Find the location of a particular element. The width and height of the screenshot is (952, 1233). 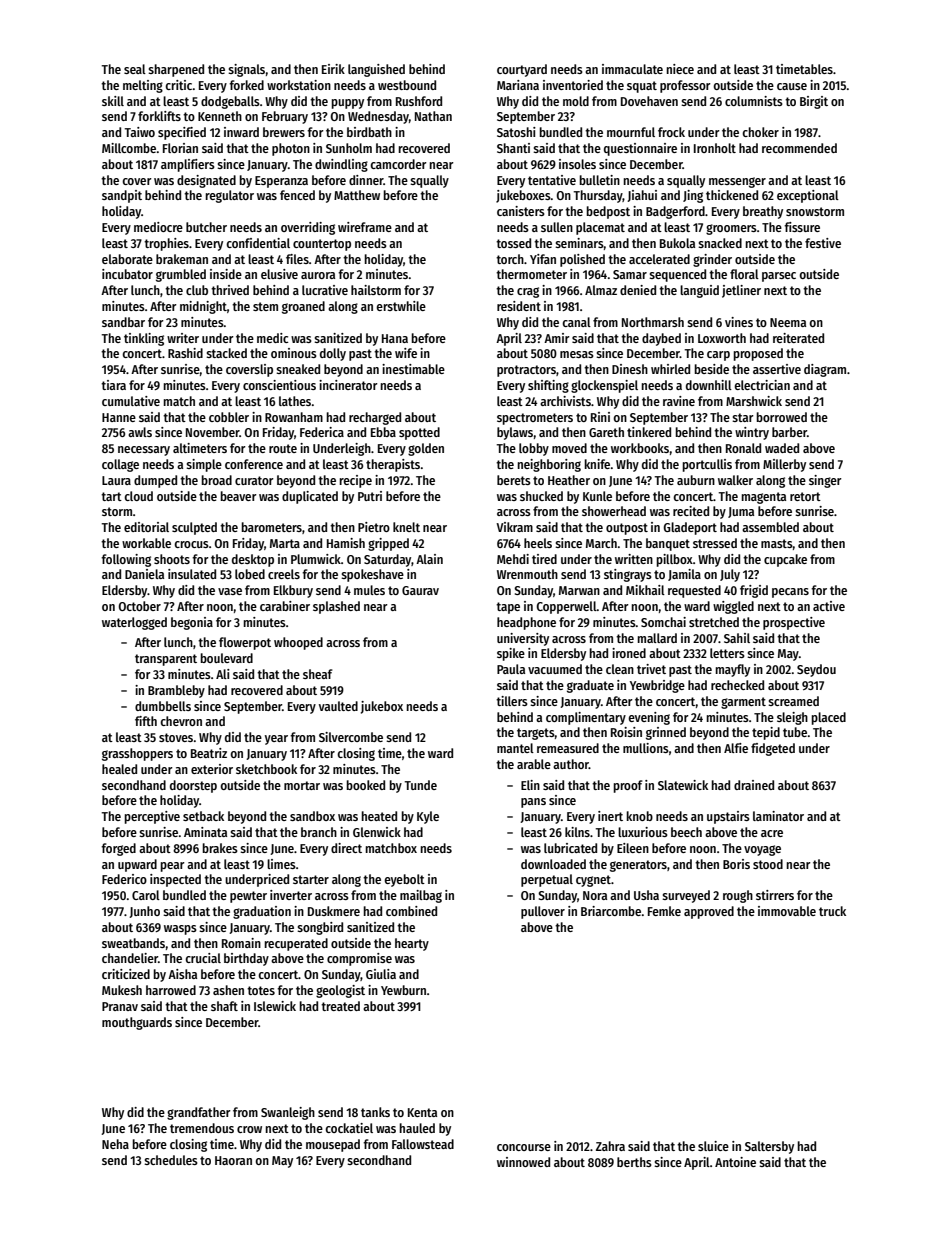

harrowed is located at coordinates (171, 990).
